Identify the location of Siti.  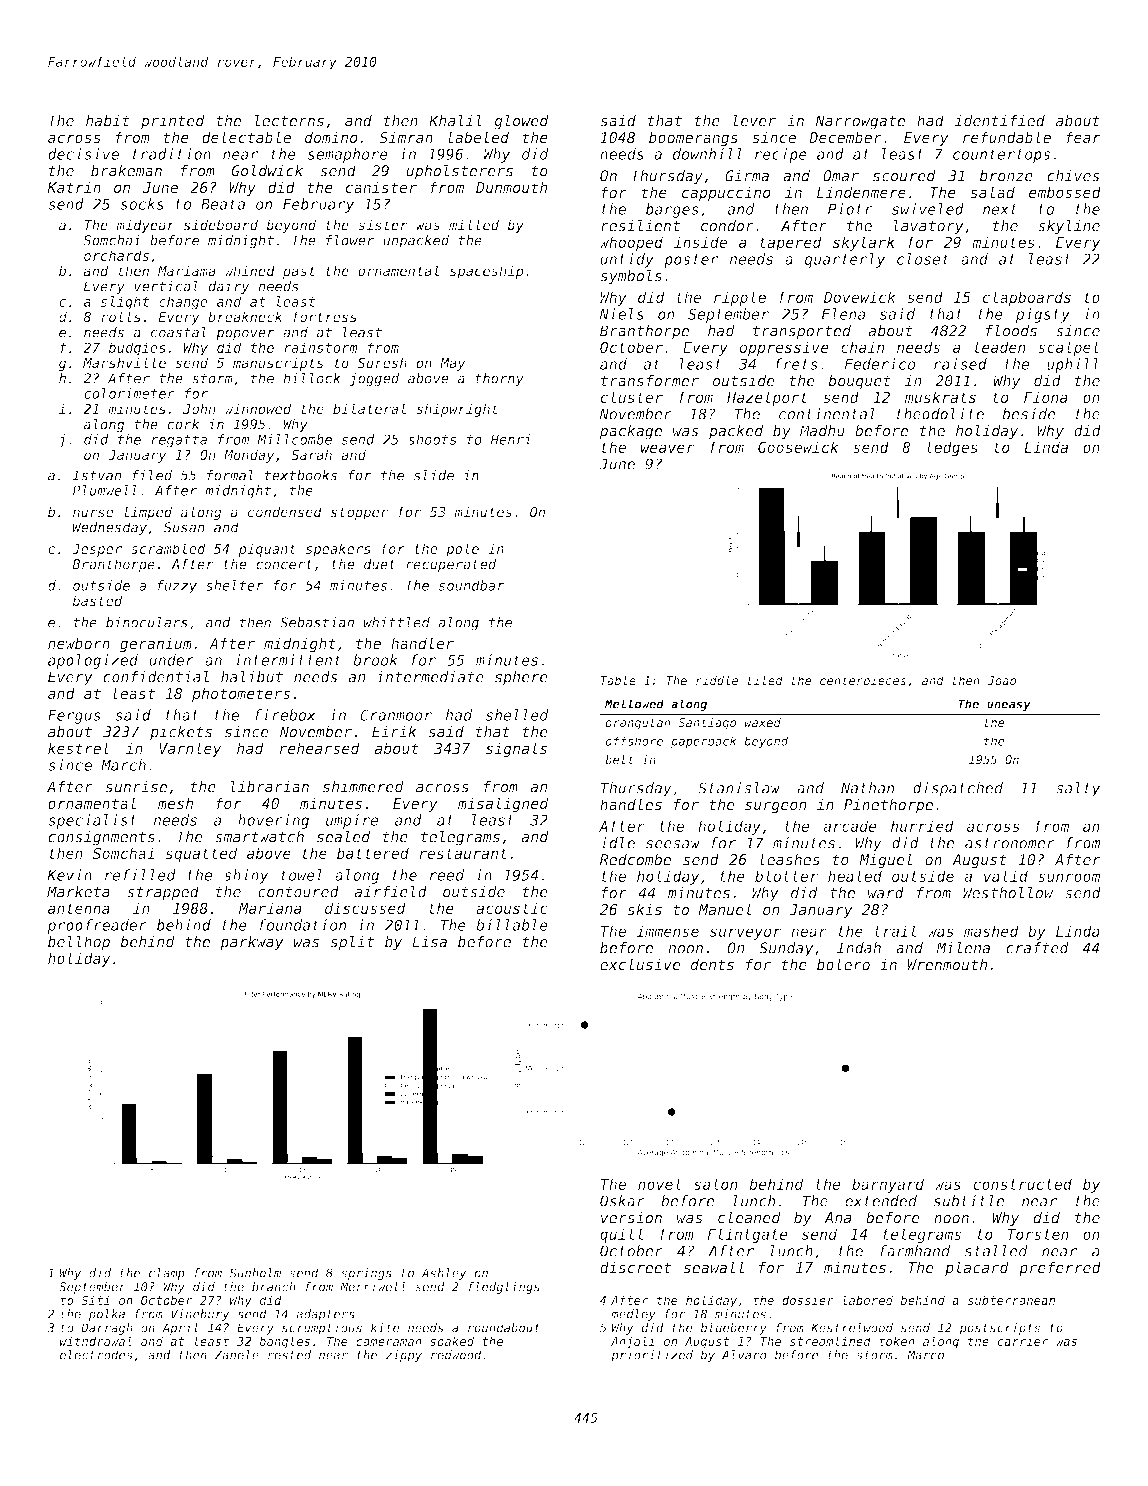
(95, 1300).
